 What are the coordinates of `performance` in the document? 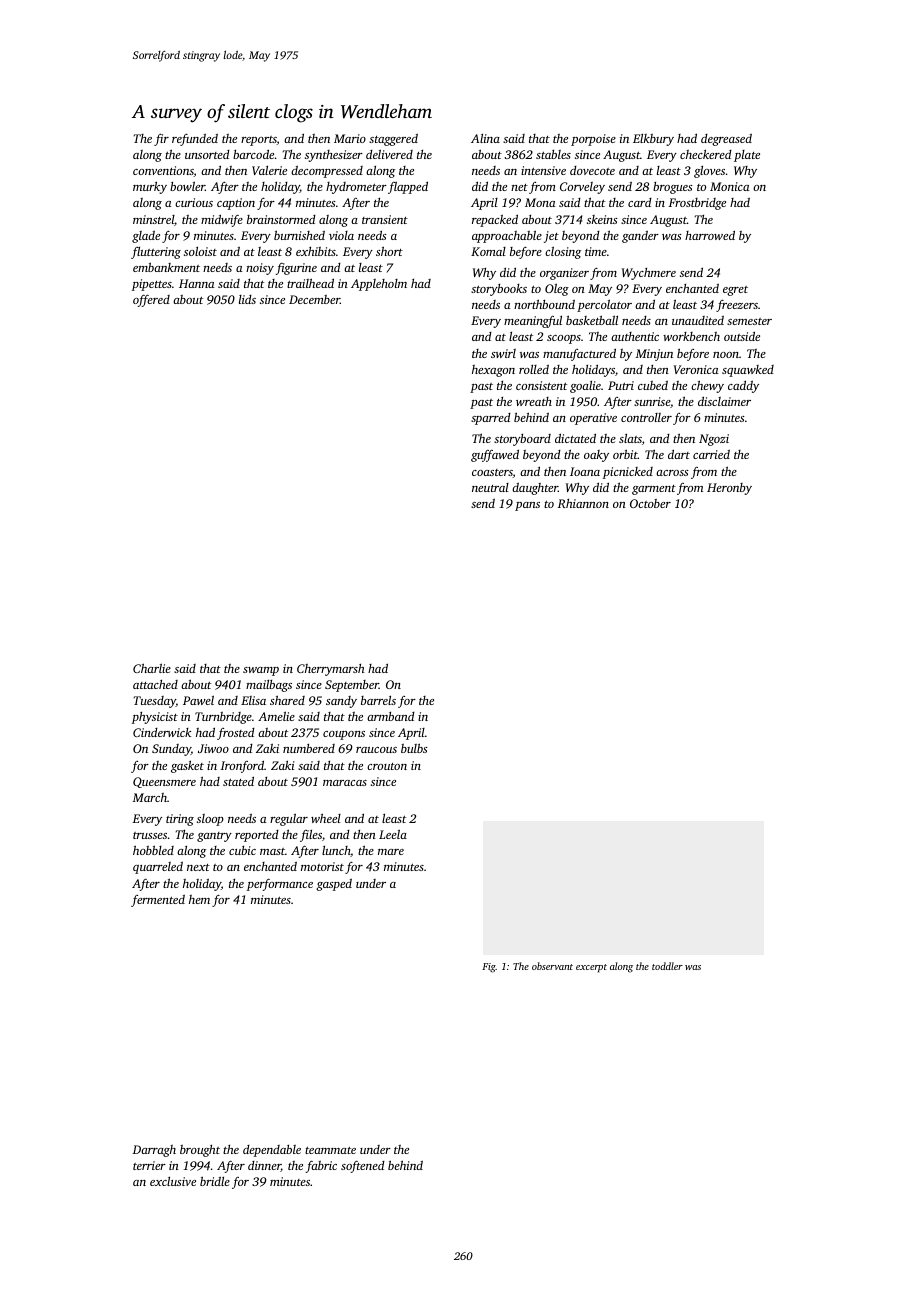 It's located at (280, 884).
